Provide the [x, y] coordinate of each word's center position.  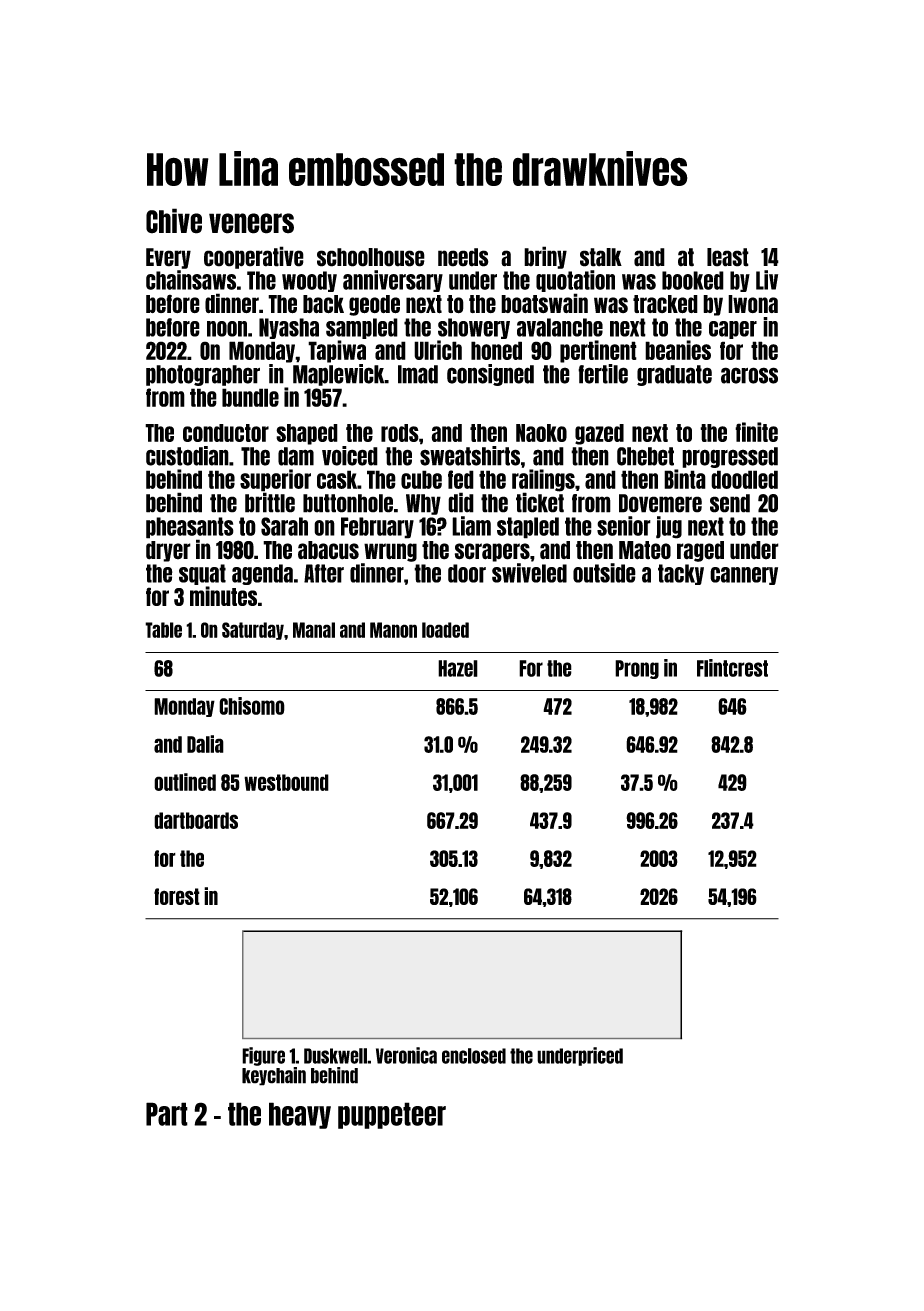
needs [463, 257]
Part [167, 1114]
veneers [251, 223]
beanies [678, 350]
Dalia [205, 744]
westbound [286, 782]
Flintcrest [732, 668]
